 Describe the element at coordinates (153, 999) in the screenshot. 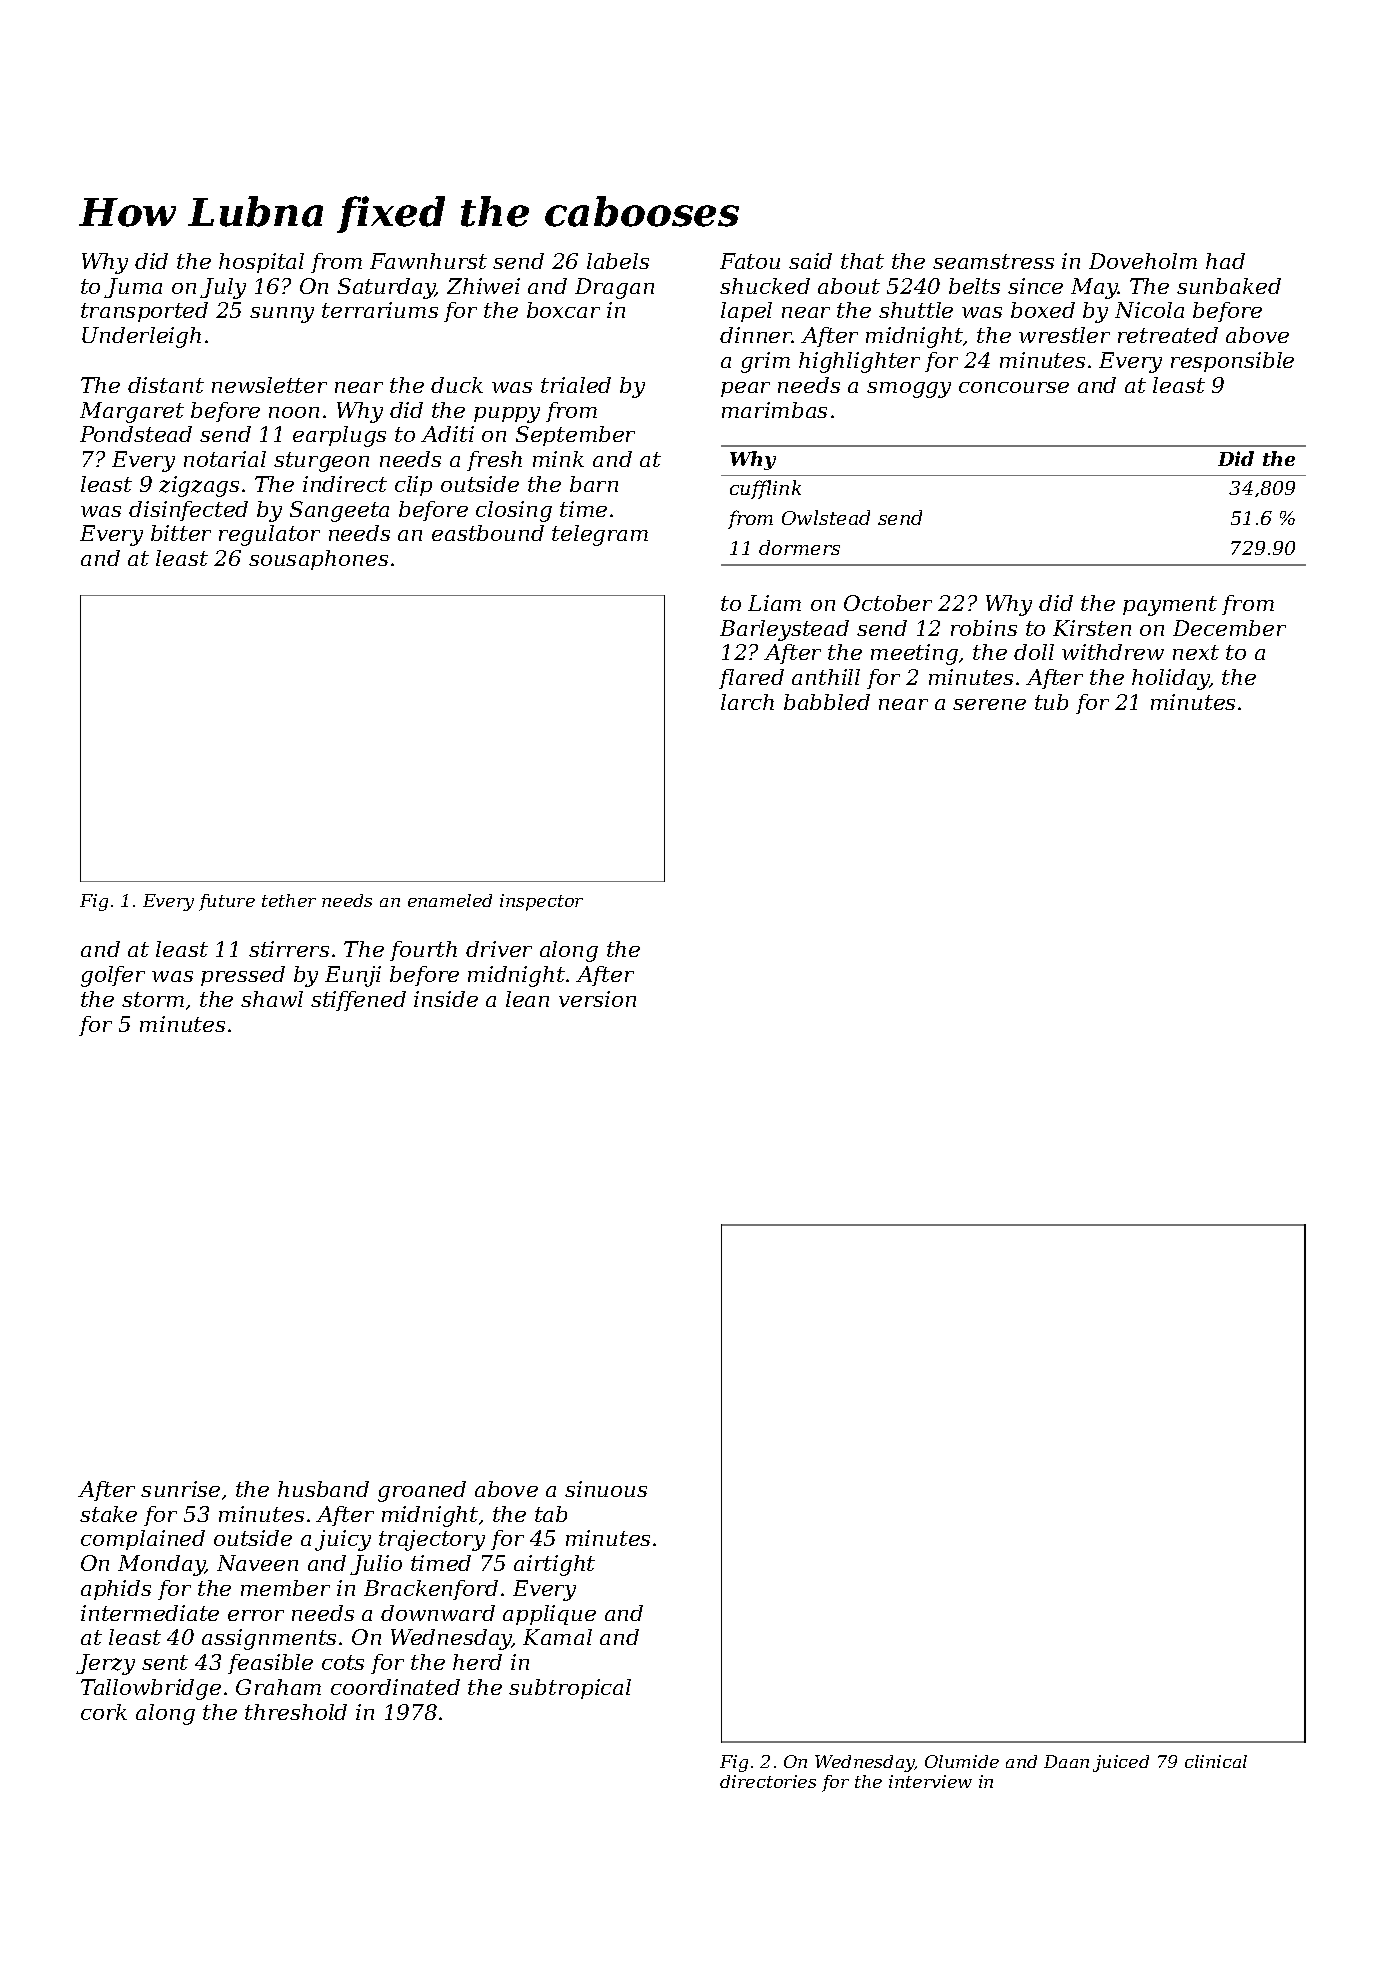

I see `storm` at that location.
